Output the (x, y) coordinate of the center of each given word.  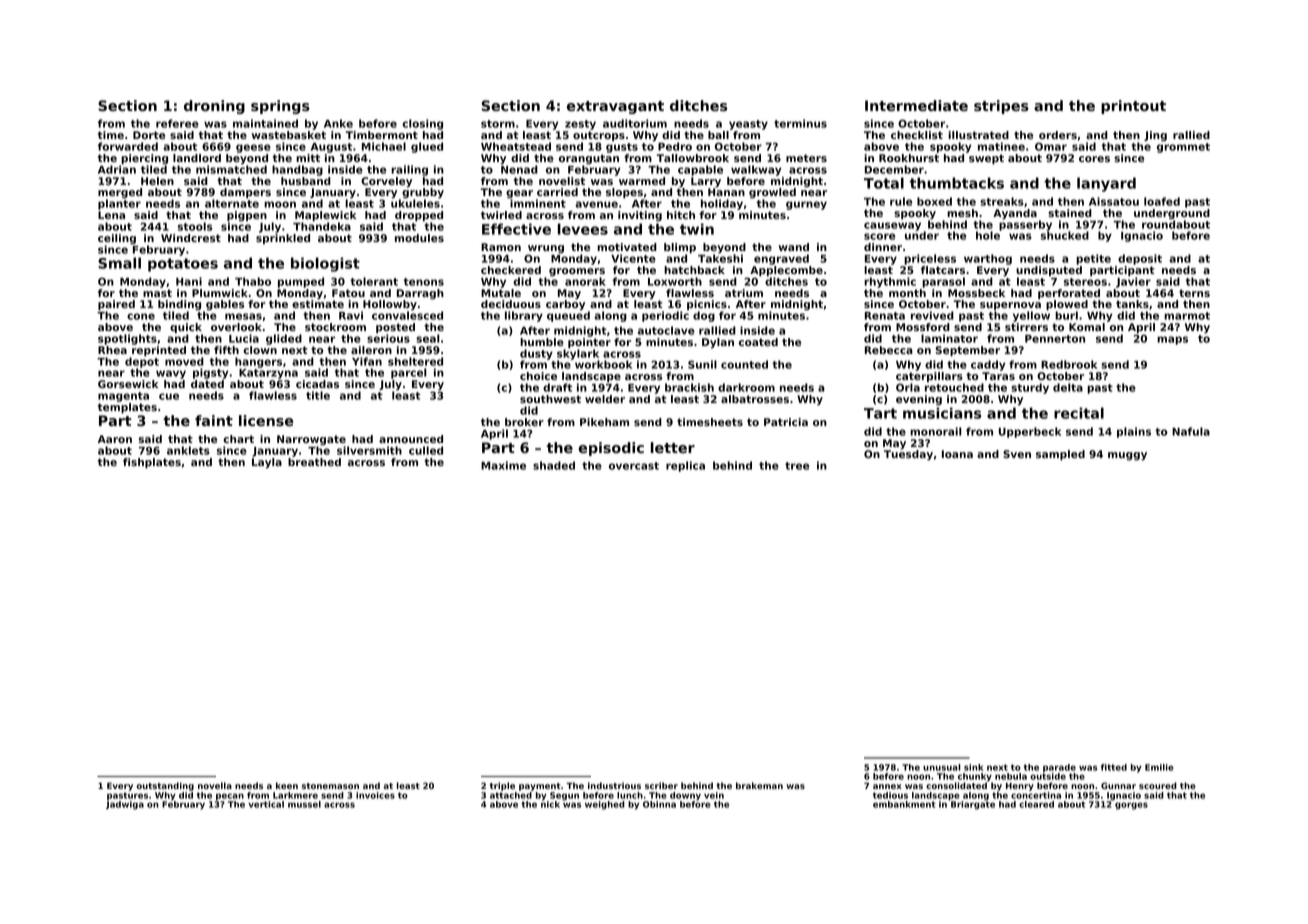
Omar (1051, 146)
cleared (1036, 804)
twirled (501, 215)
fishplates (152, 463)
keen (287, 785)
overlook (236, 327)
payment (540, 787)
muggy (1127, 456)
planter (119, 204)
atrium (744, 293)
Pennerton (1055, 339)
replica (685, 466)
